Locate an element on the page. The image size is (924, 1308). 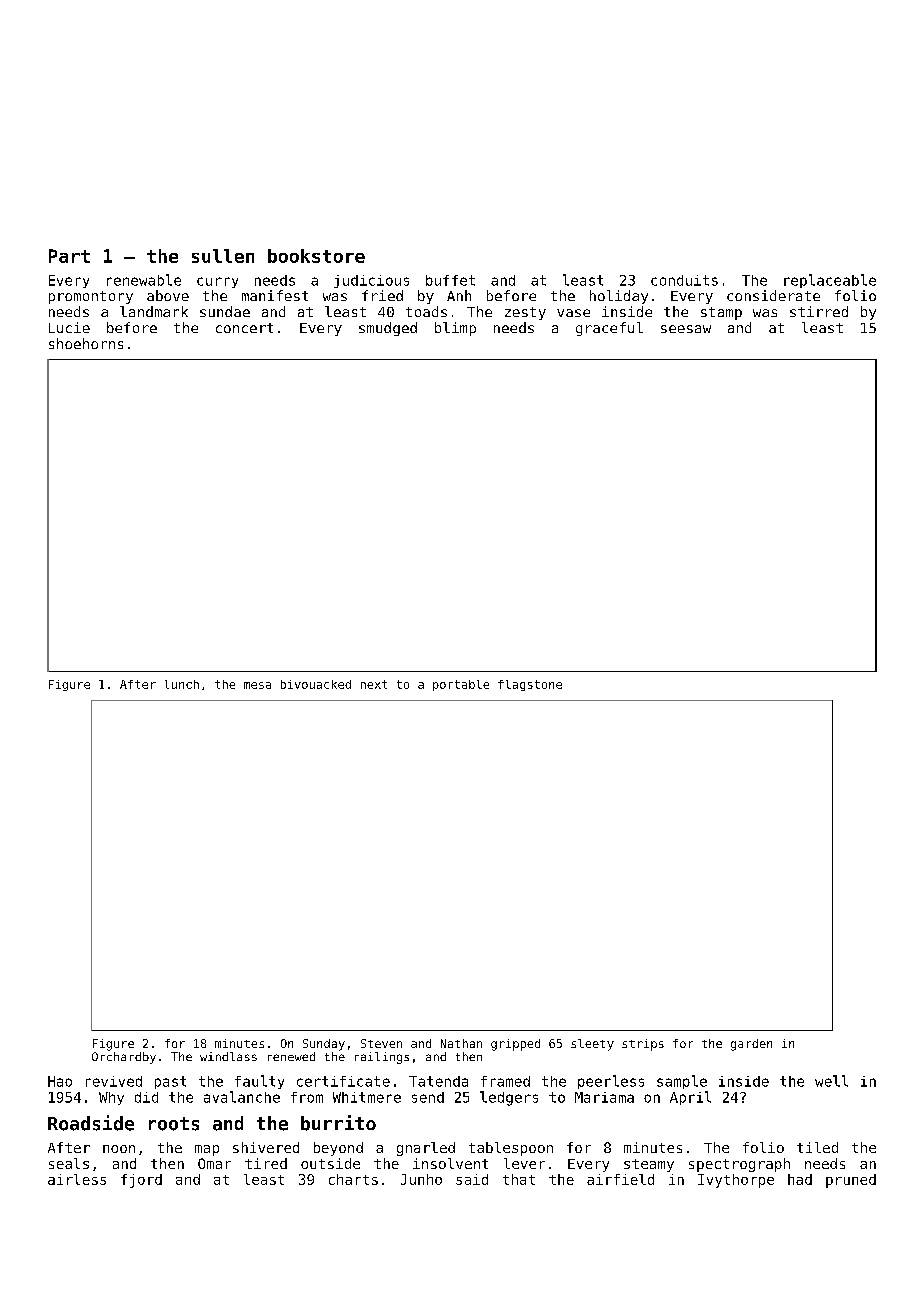
Orchardby is located at coordinates (124, 1058).
